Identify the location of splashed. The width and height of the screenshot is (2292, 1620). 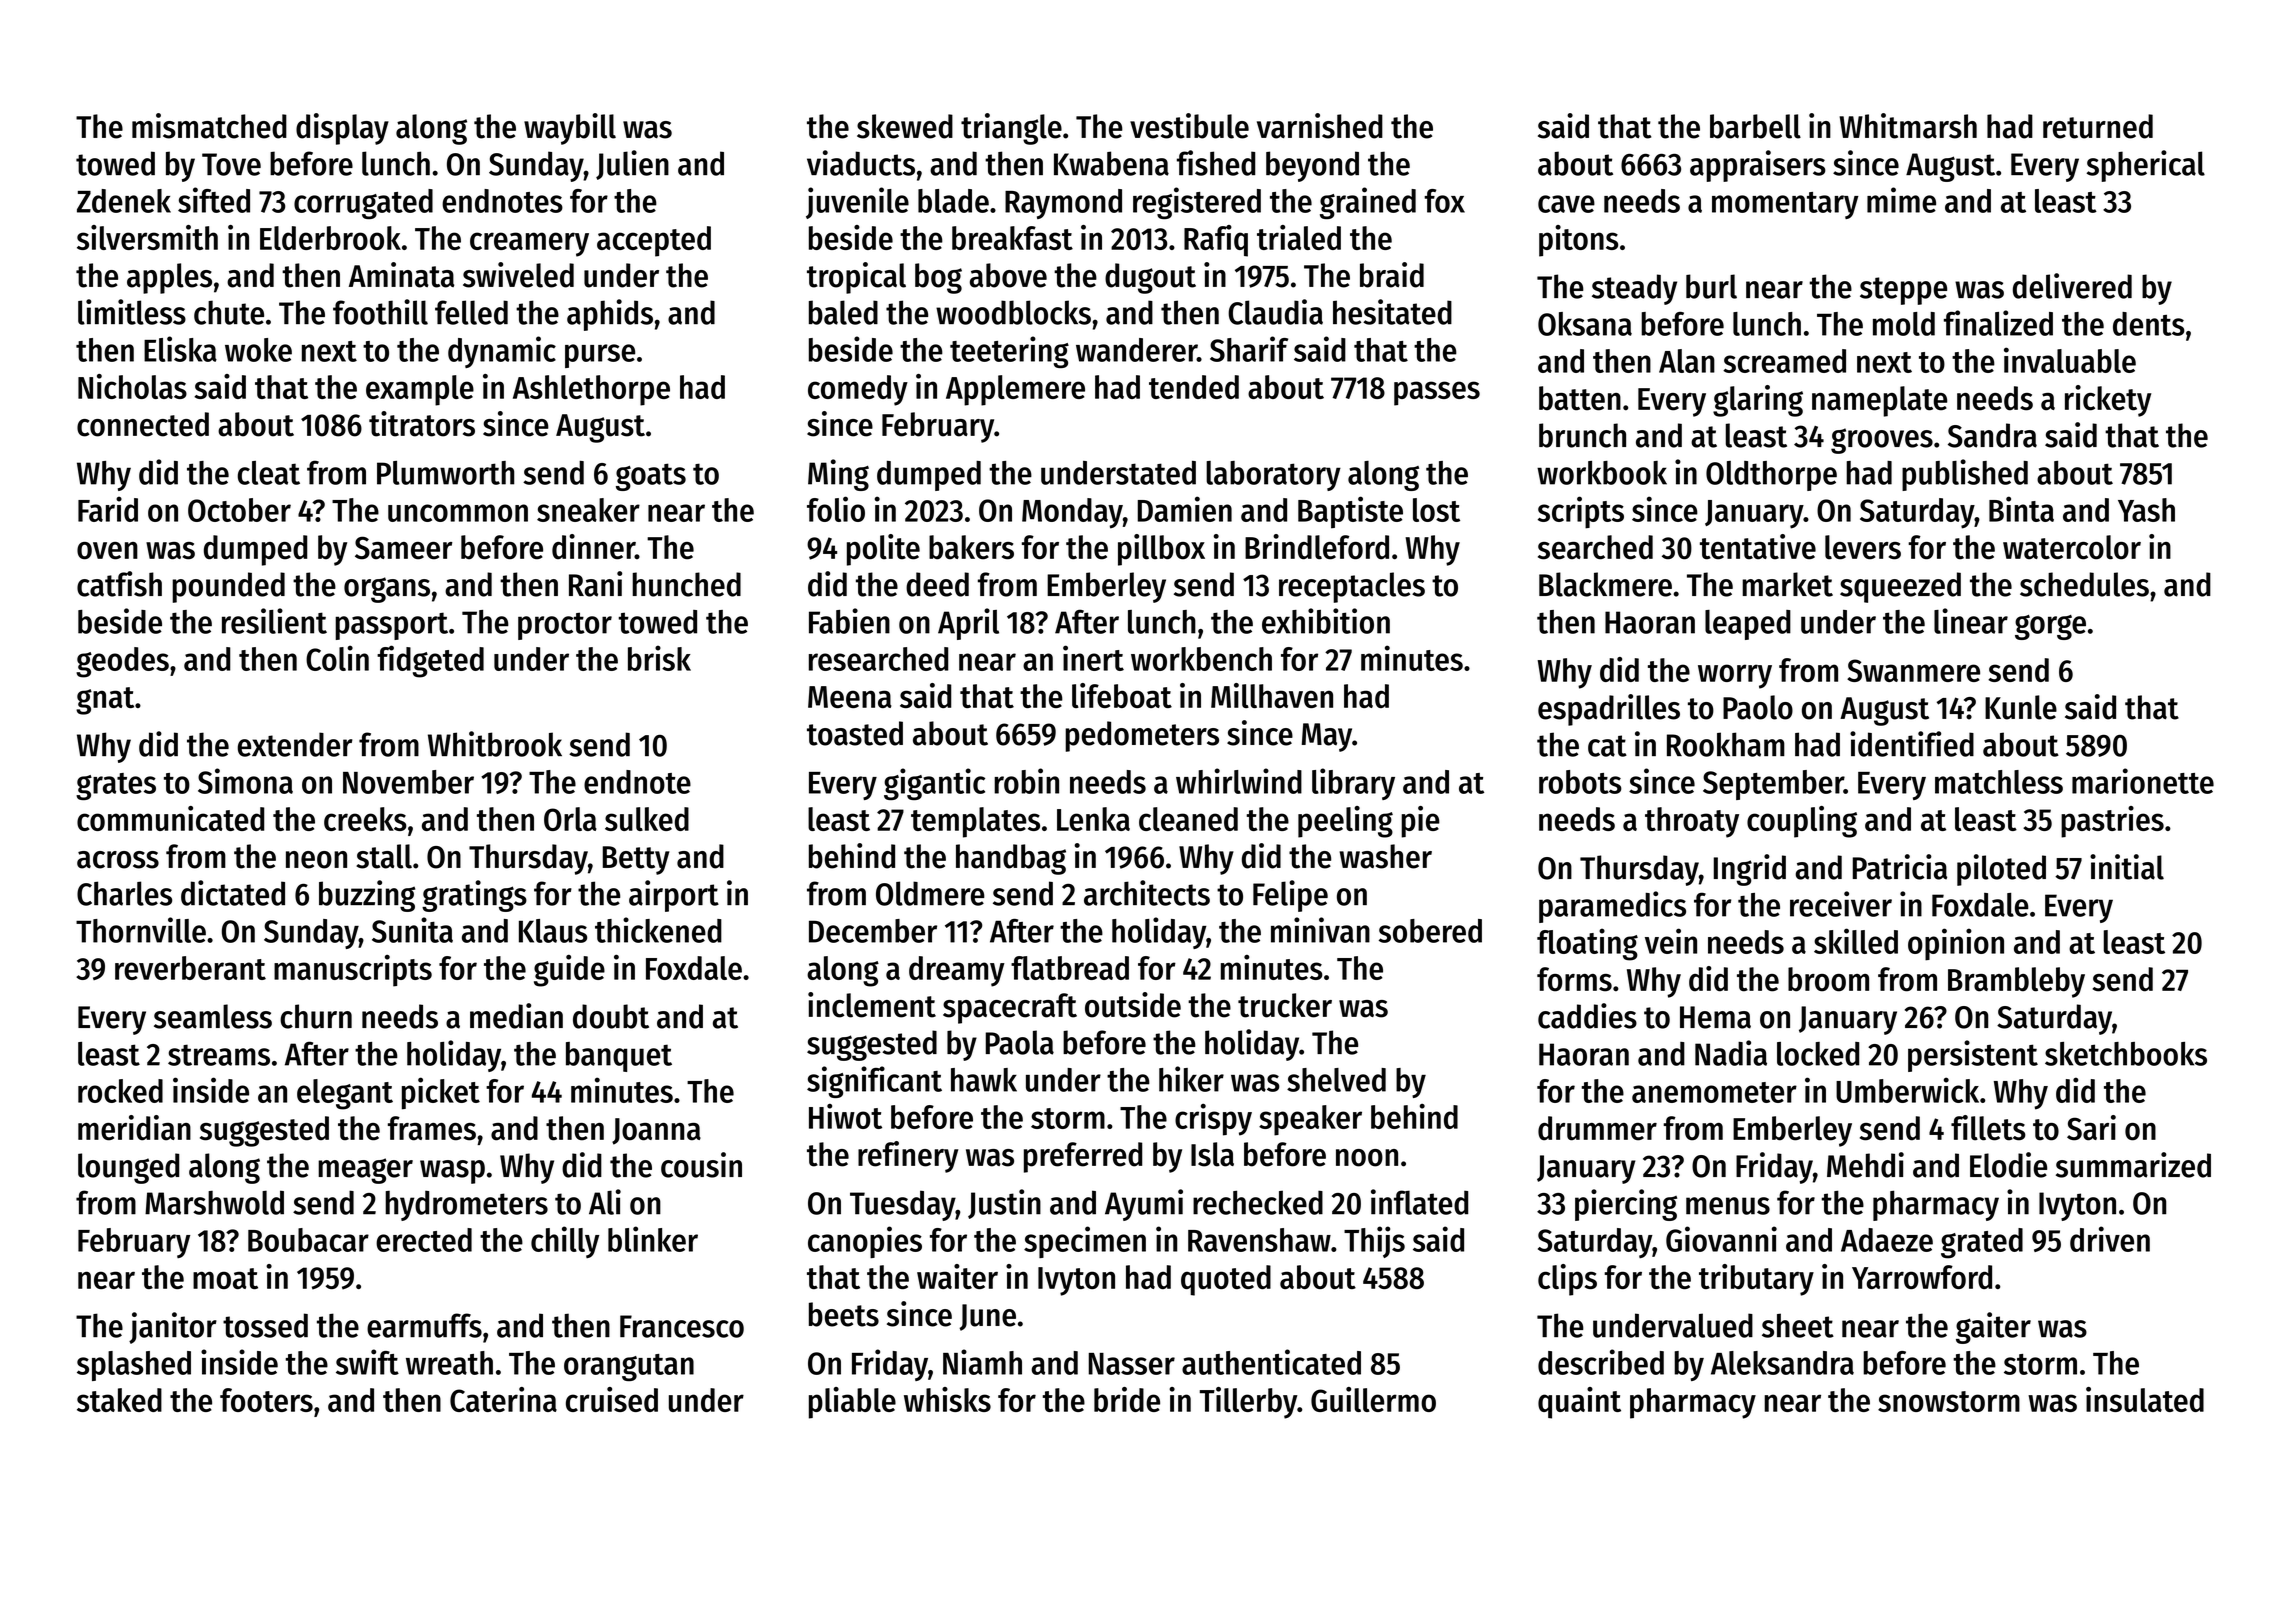
(134, 1366).
